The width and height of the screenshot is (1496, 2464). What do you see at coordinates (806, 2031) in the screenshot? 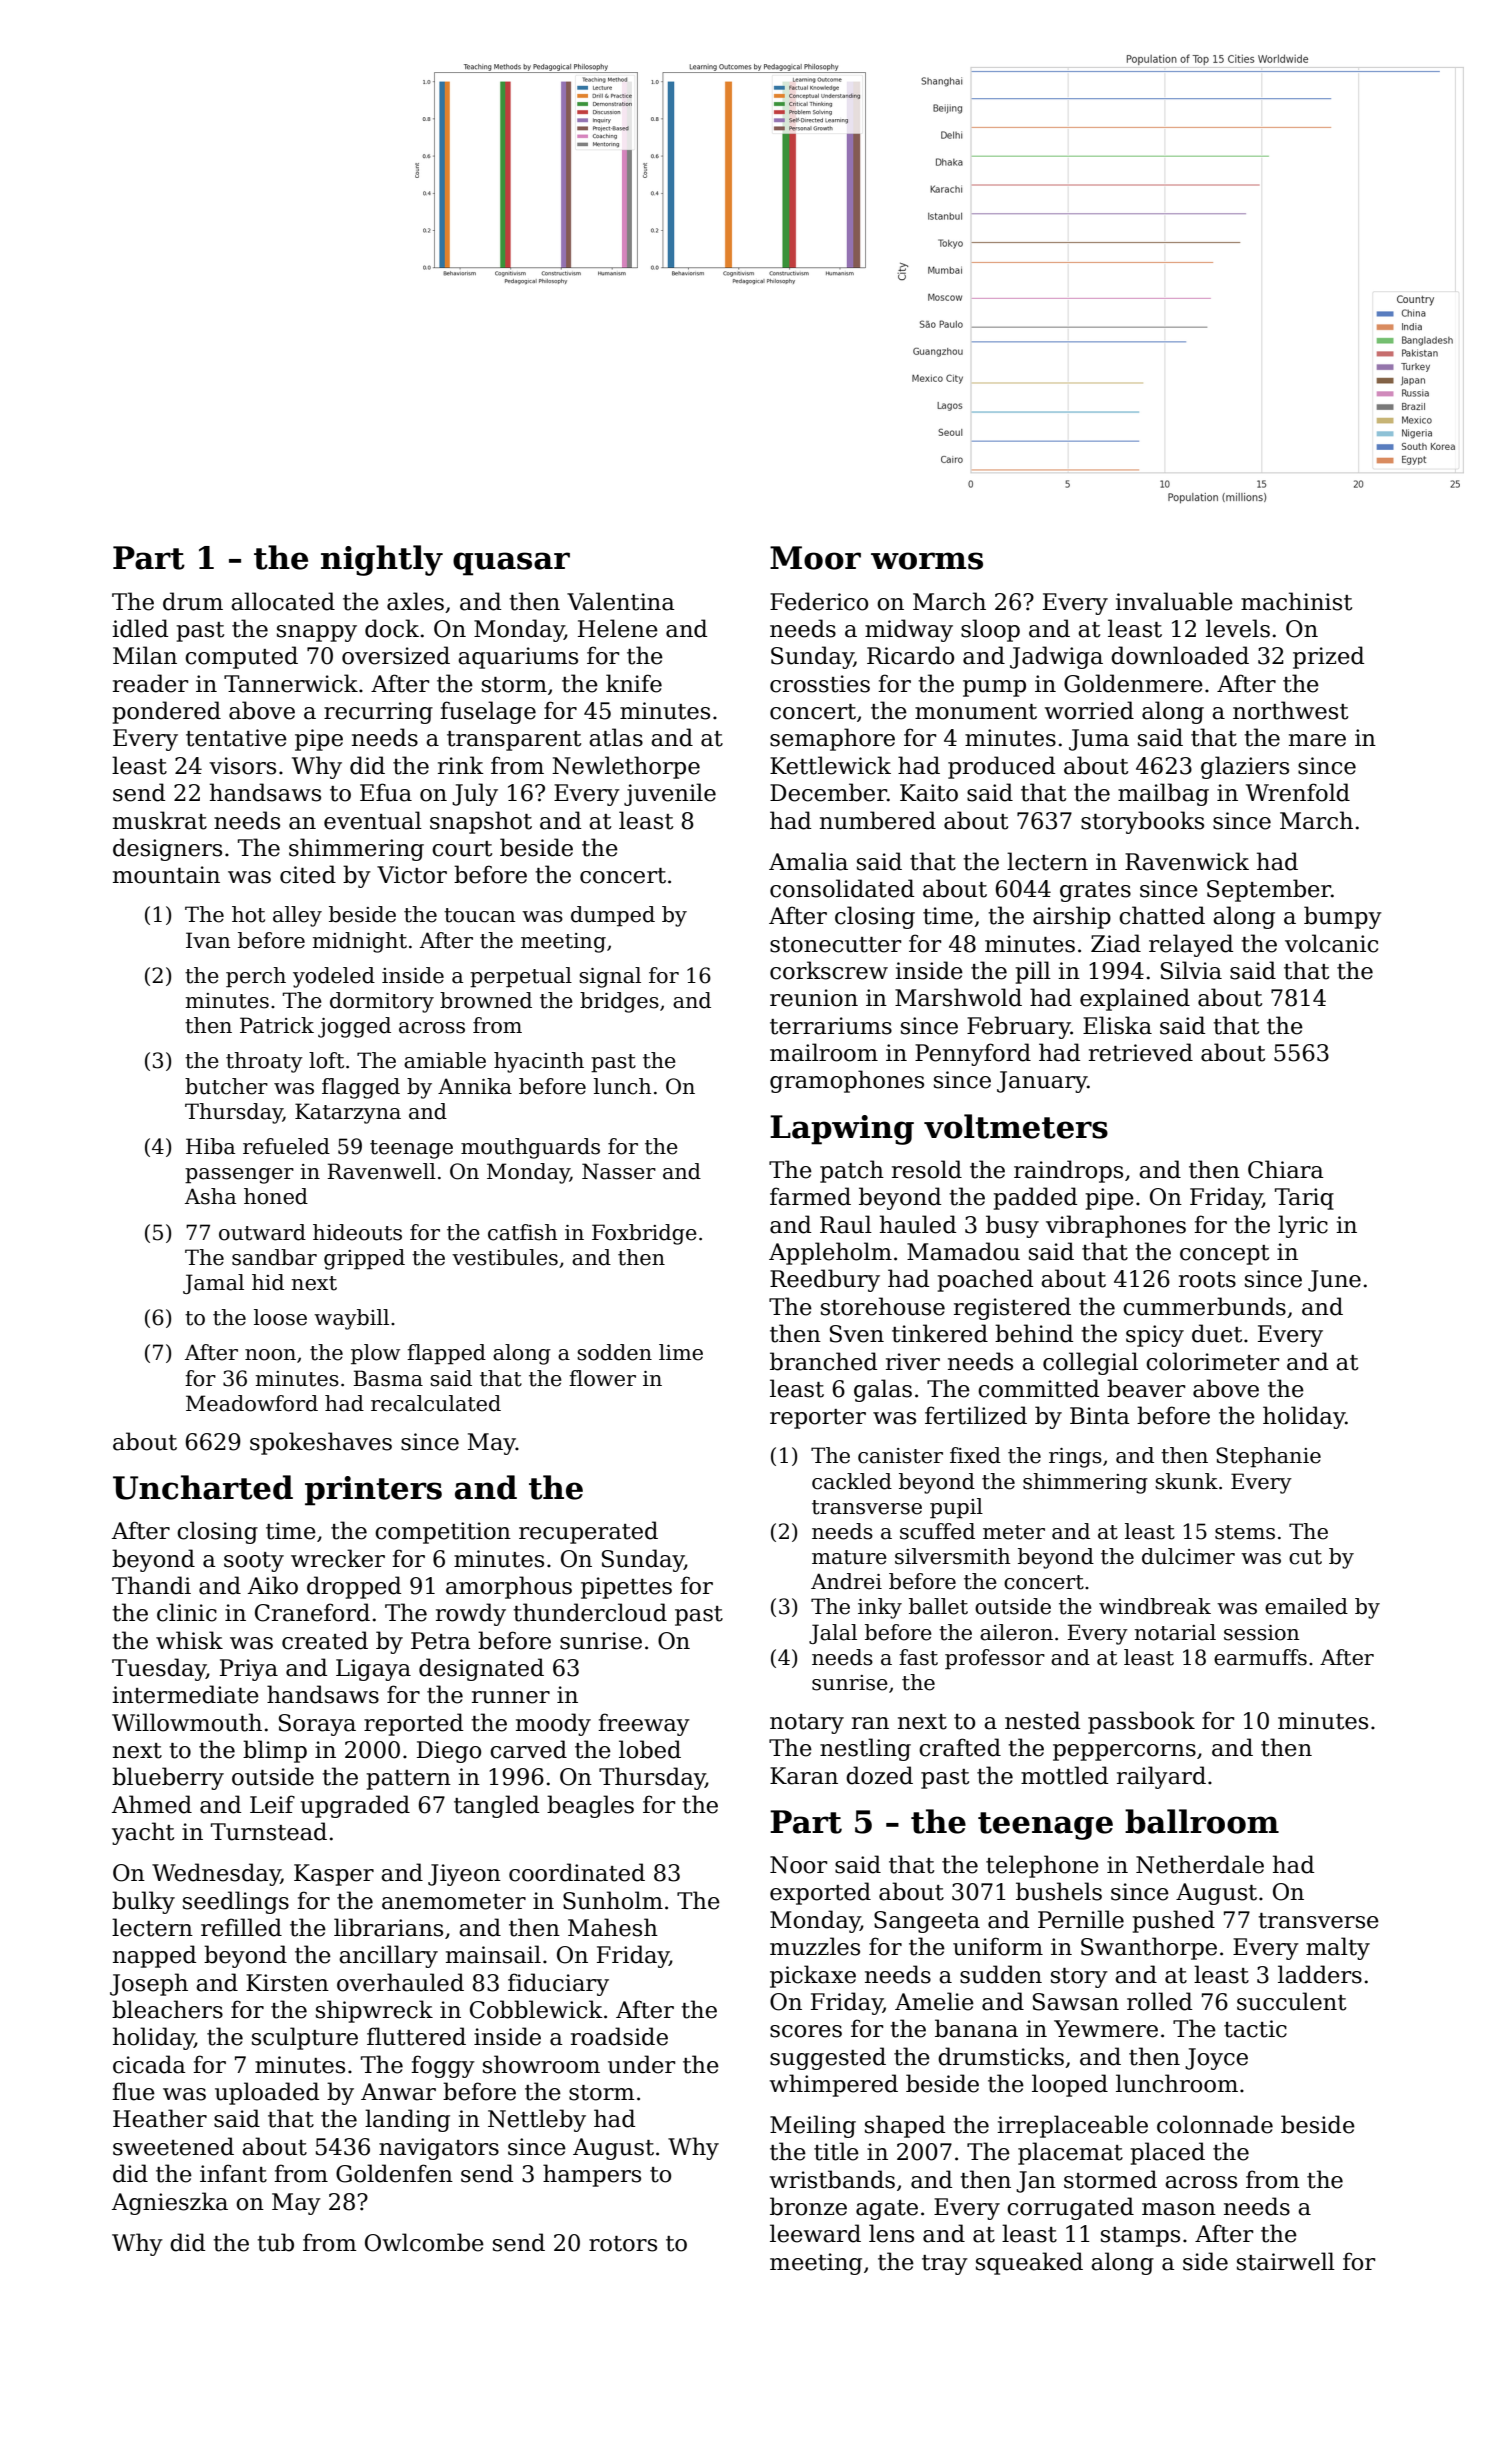
I see `scores` at bounding box center [806, 2031].
